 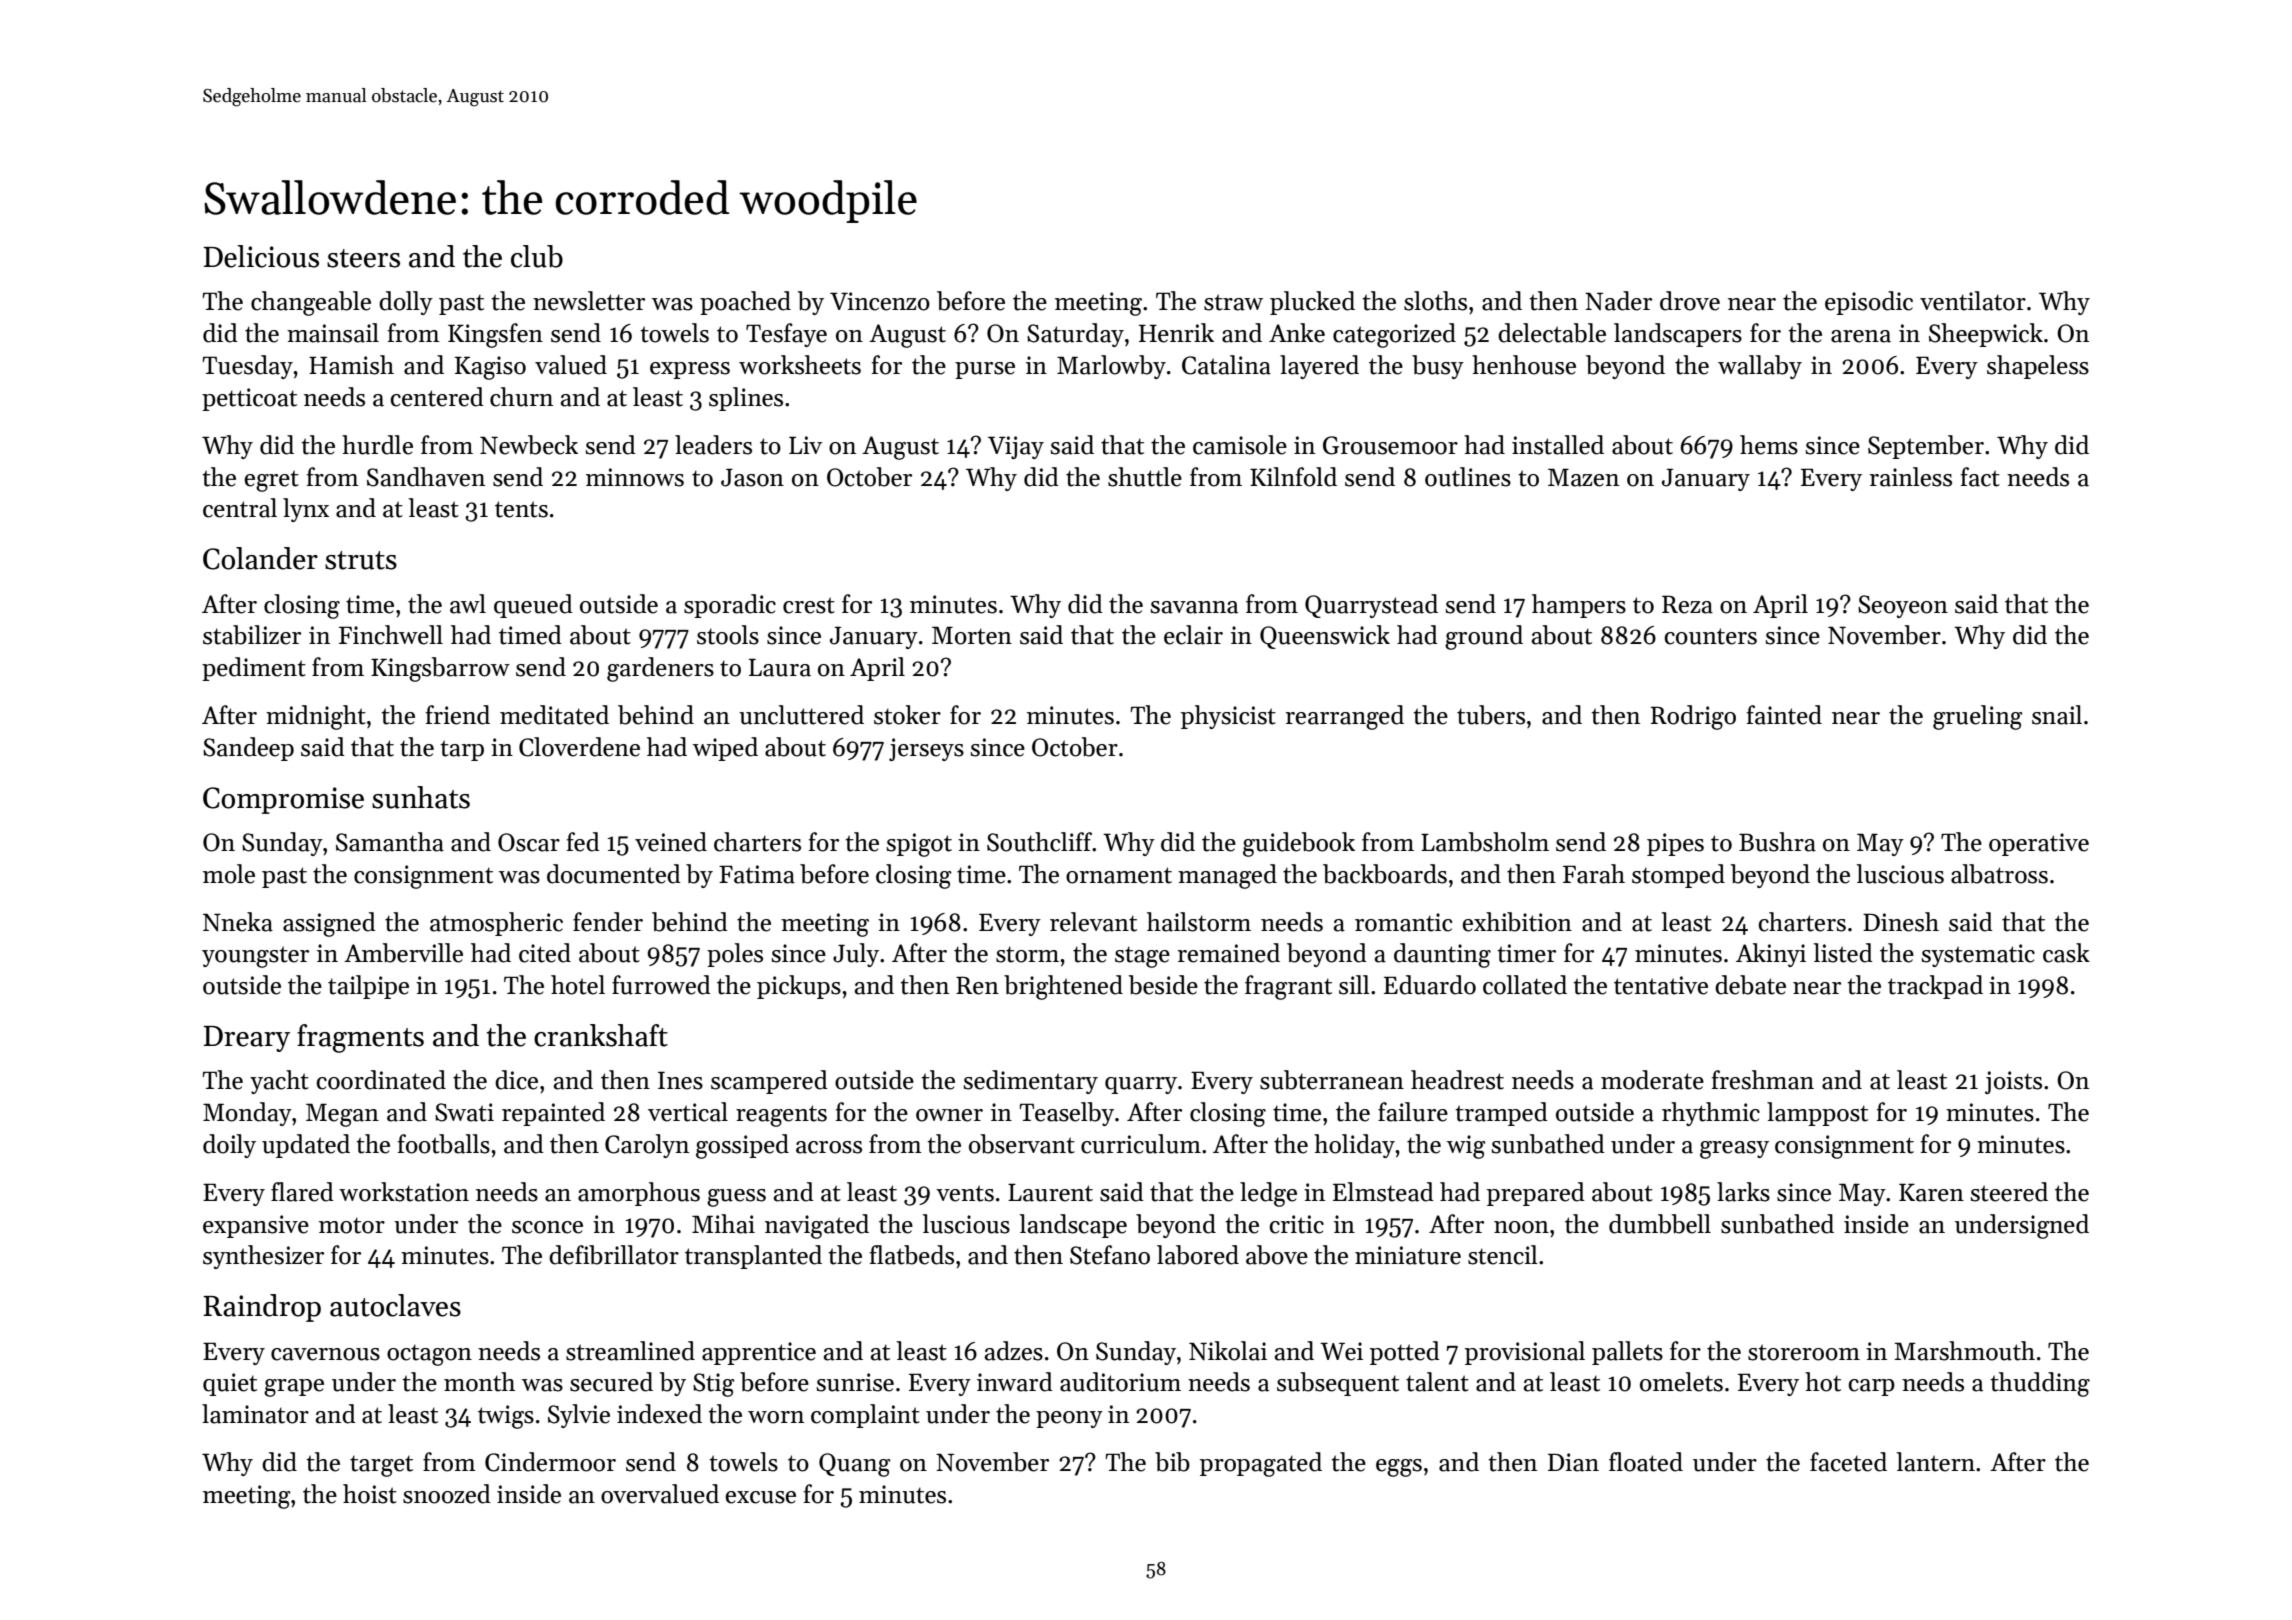 What do you see at coordinates (249, 399) in the screenshot?
I see `petticoat` at bounding box center [249, 399].
